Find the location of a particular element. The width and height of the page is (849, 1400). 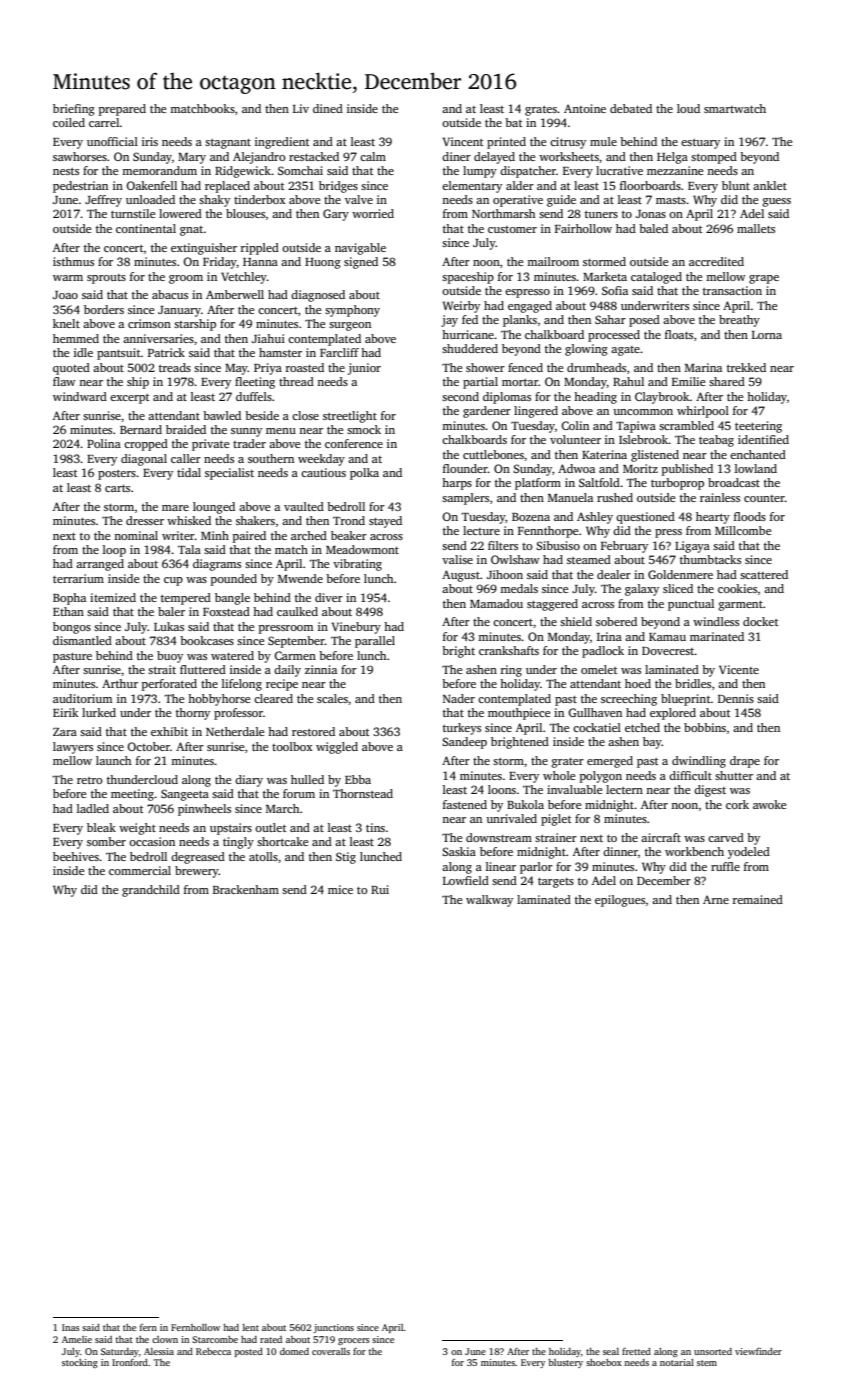

Starcombe is located at coordinates (215, 1339).
